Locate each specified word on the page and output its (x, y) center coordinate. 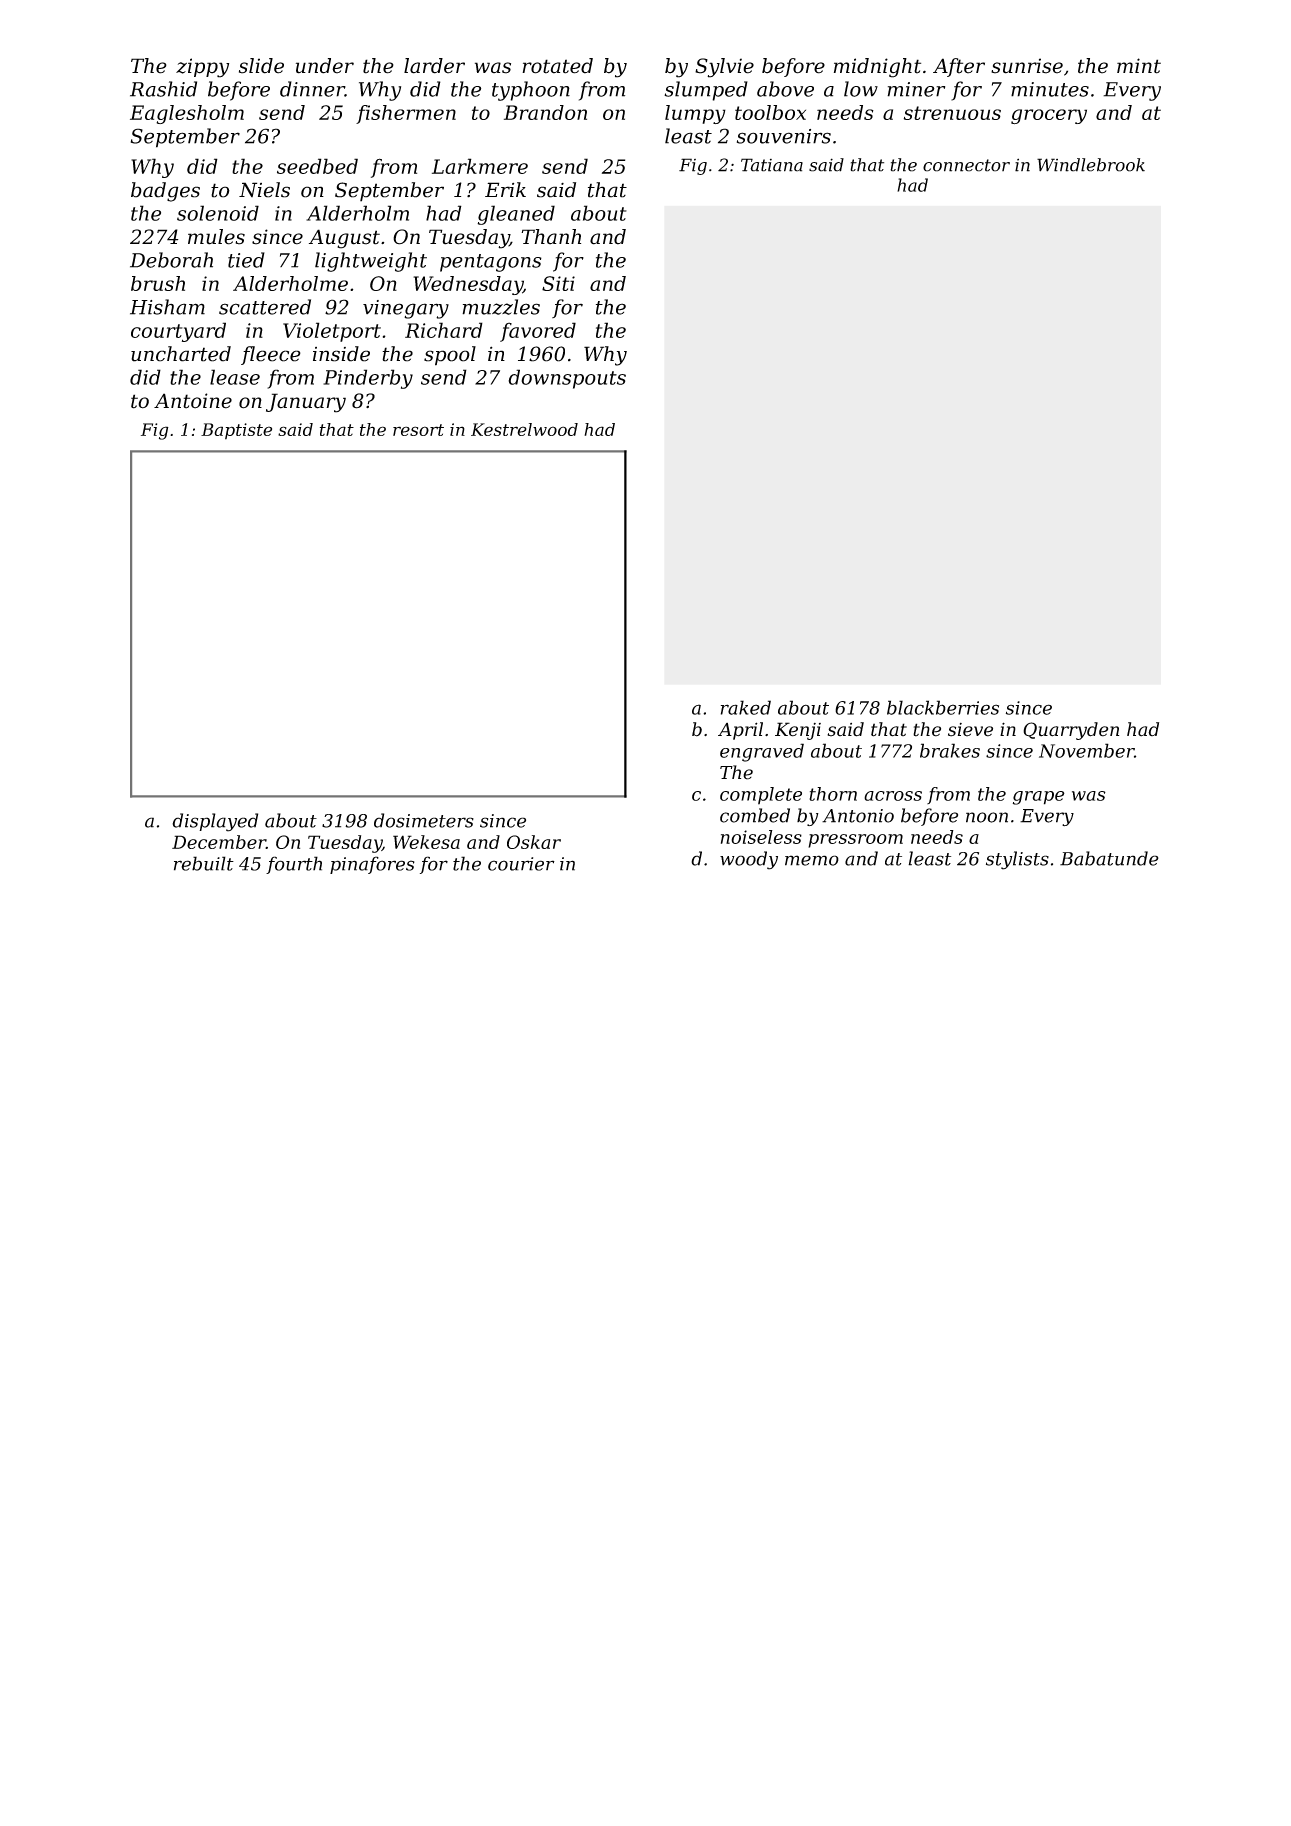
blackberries (943, 707)
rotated (557, 66)
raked (746, 707)
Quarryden (1071, 731)
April (740, 731)
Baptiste (236, 431)
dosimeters (424, 820)
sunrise (1027, 66)
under (325, 66)
